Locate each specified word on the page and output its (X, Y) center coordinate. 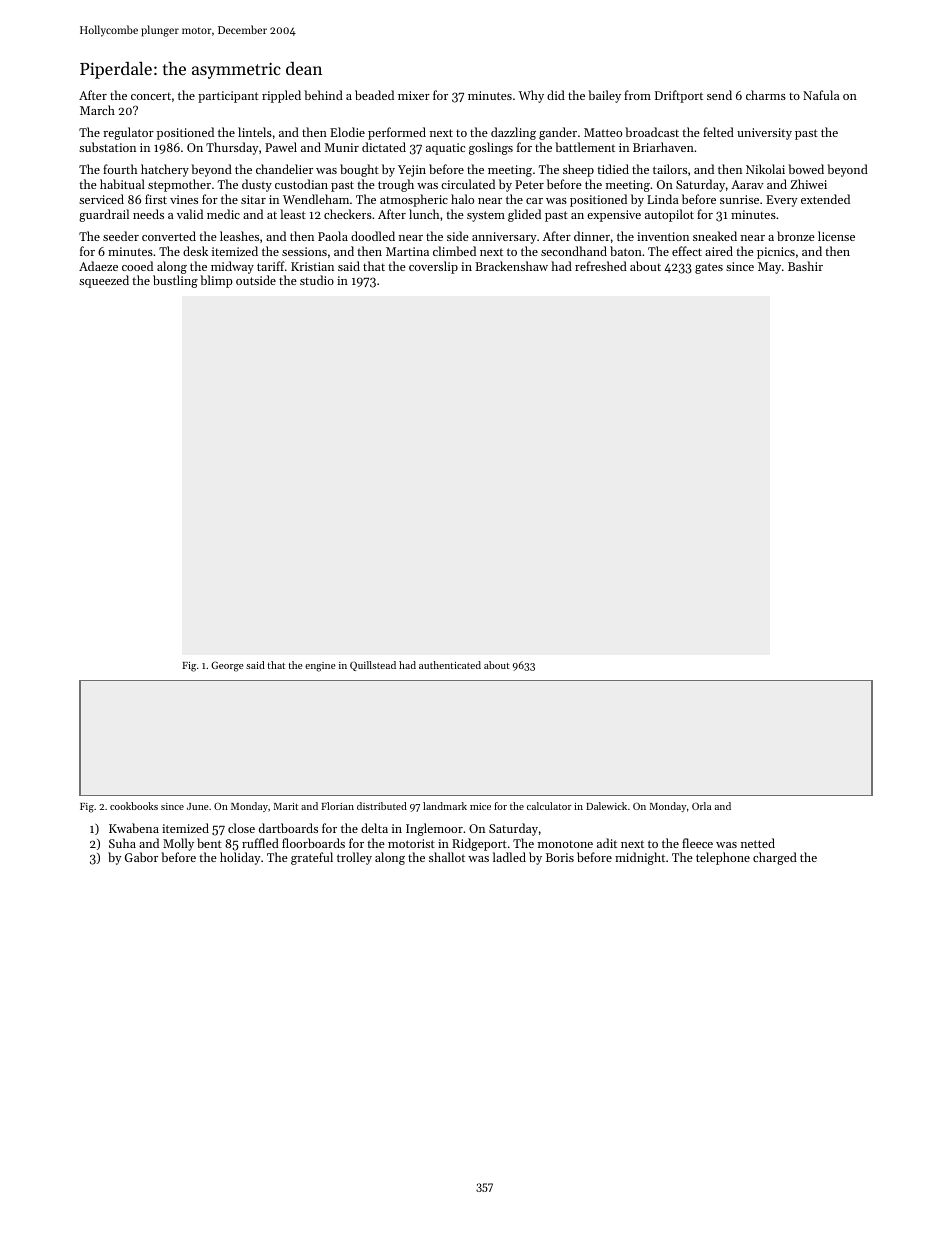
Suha (122, 843)
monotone (565, 844)
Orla (701, 806)
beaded (374, 95)
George (227, 666)
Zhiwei (809, 184)
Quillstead (373, 666)
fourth (120, 169)
